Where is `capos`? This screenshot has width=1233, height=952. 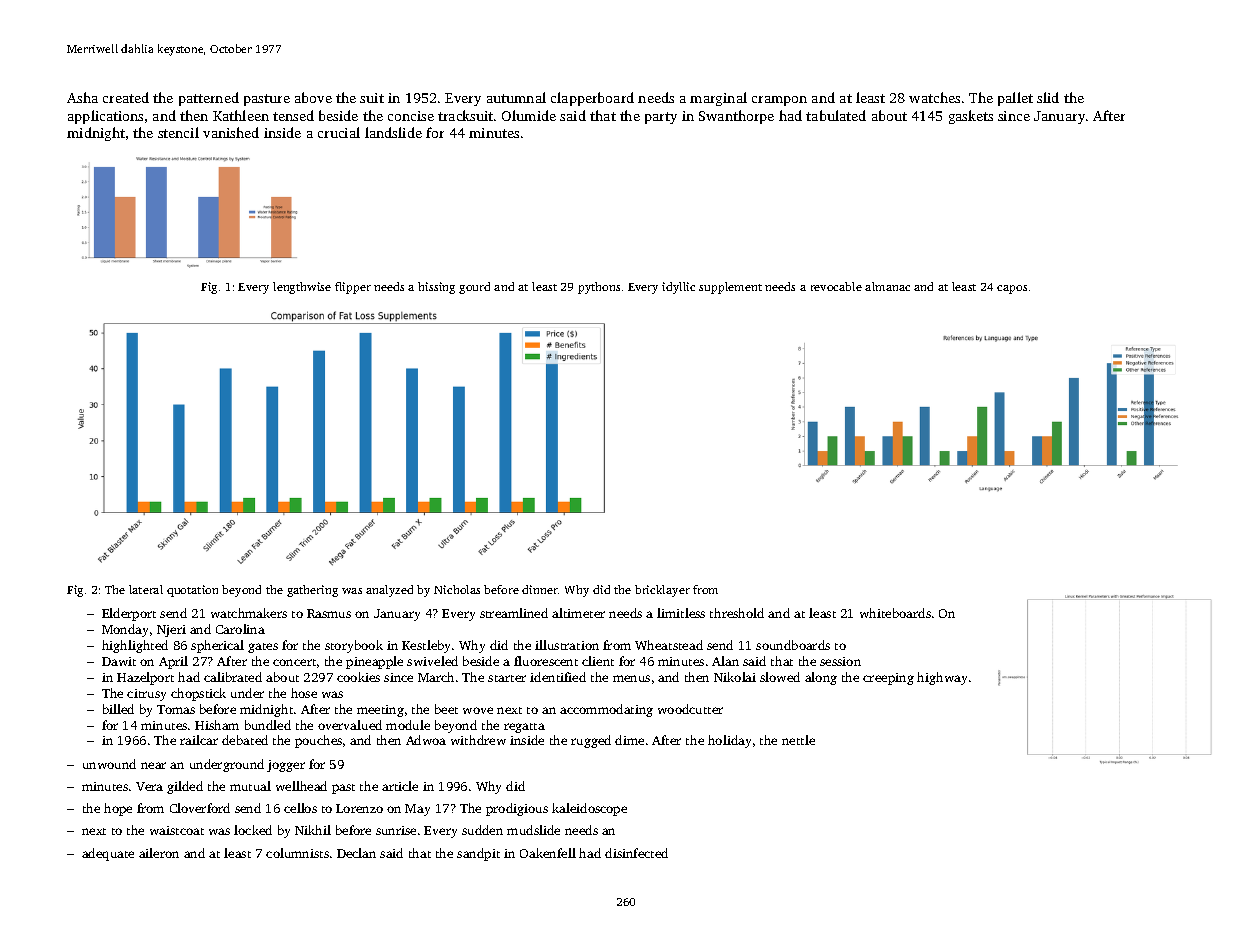
capos is located at coordinates (1012, 289).
